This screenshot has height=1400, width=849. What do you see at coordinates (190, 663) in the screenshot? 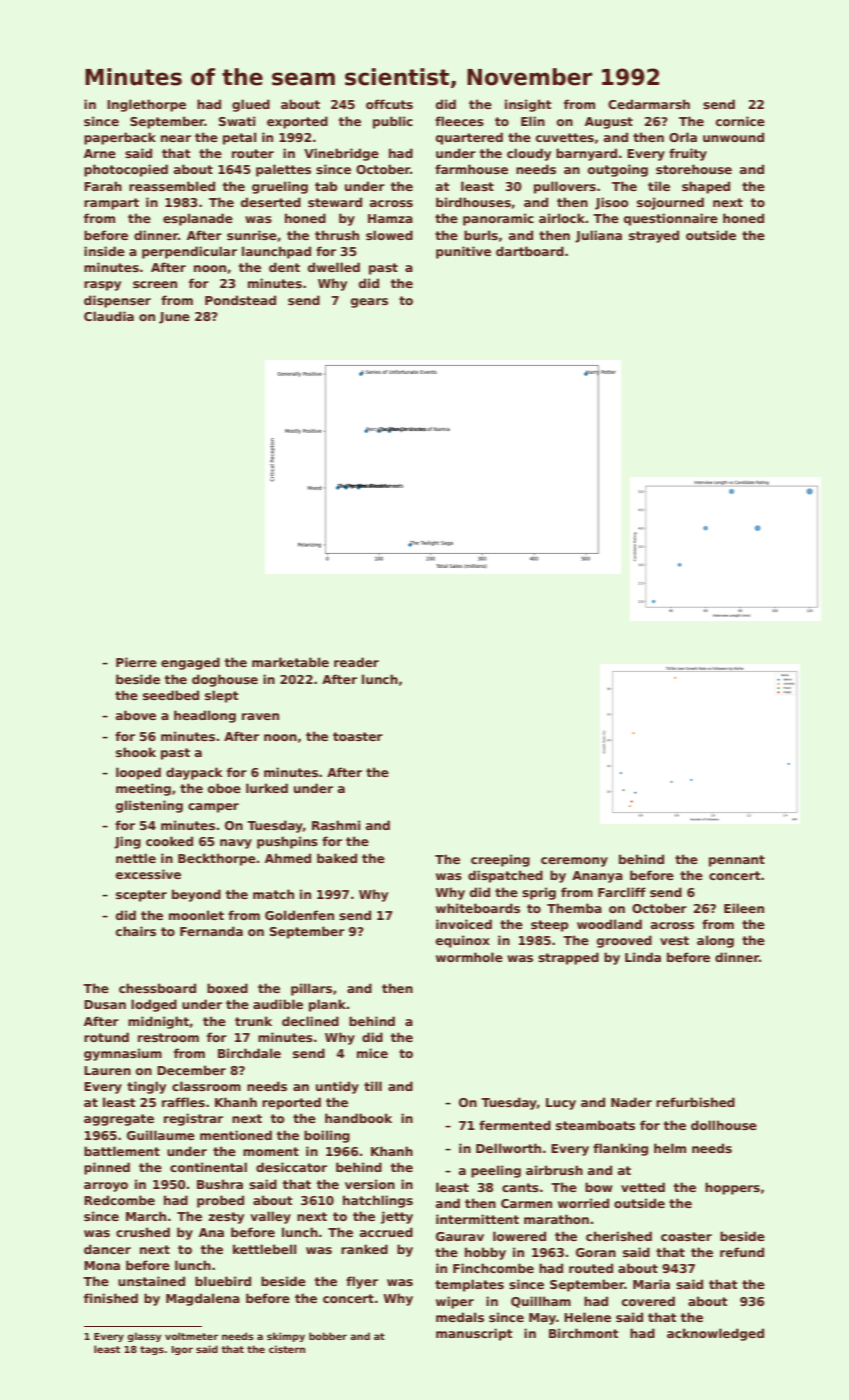
I see `engaged` at bounding box center [190, 663].
